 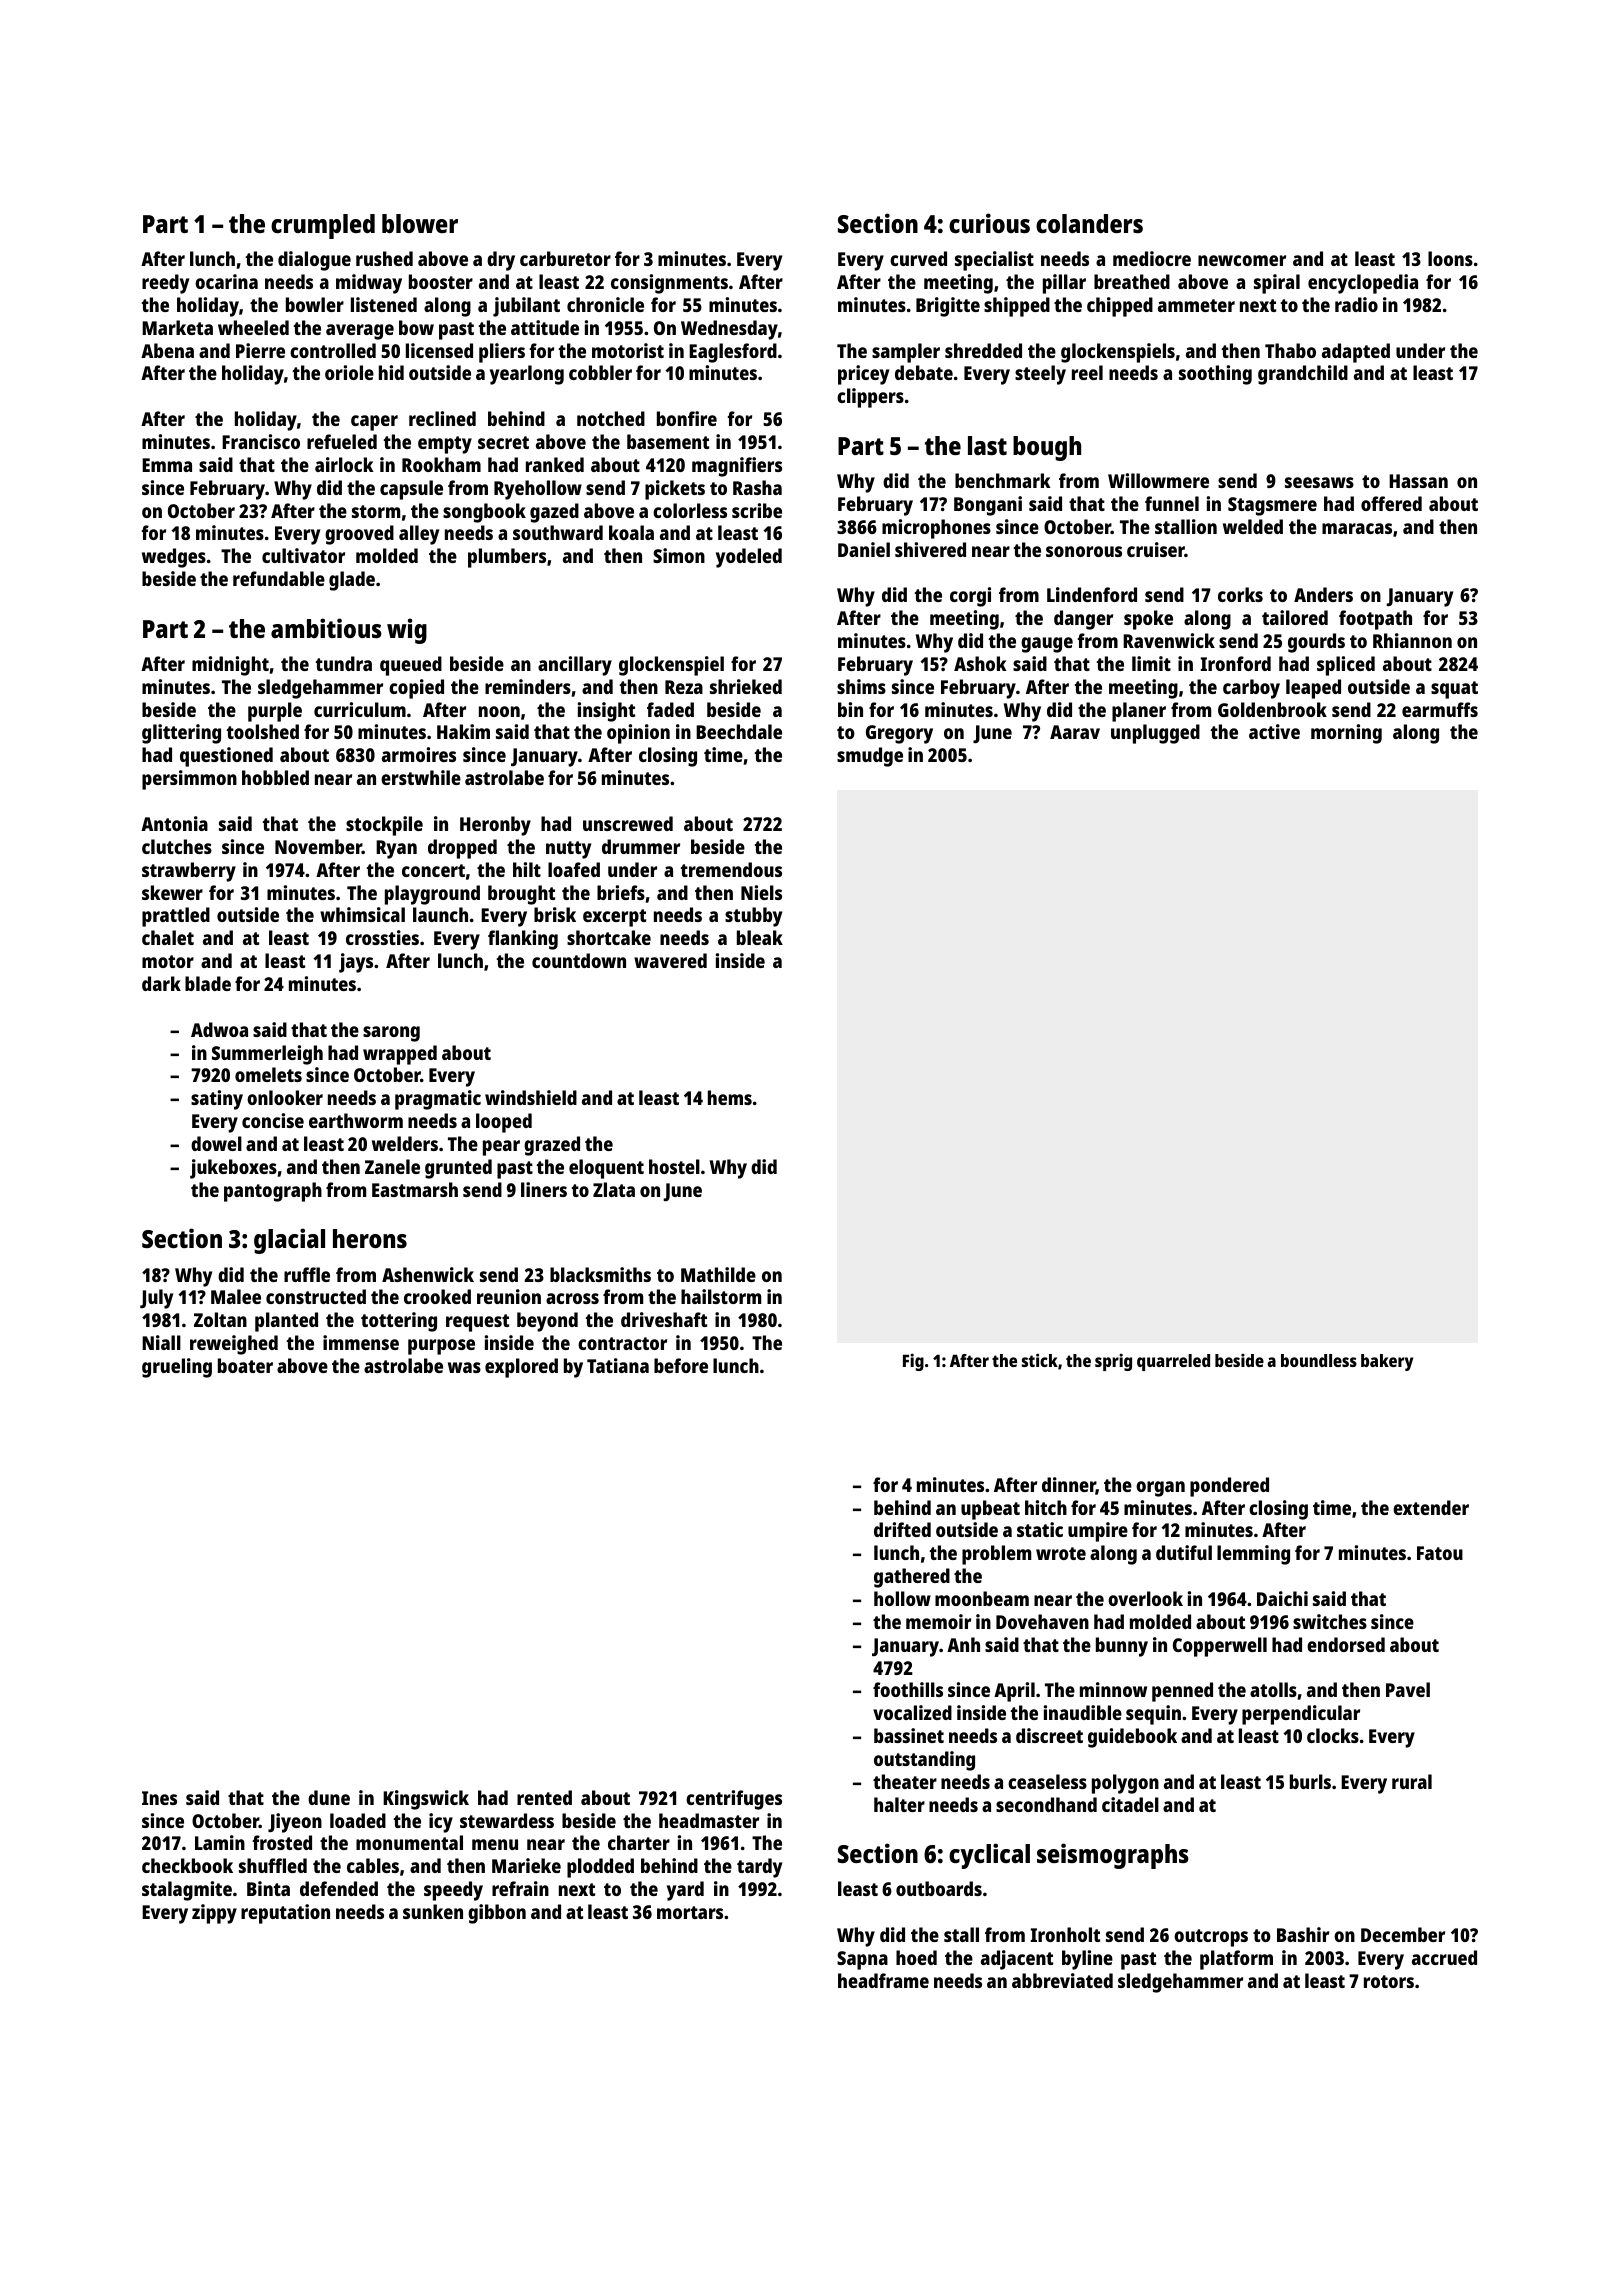 I want to click on morning, so click(x=1346, y=734).
